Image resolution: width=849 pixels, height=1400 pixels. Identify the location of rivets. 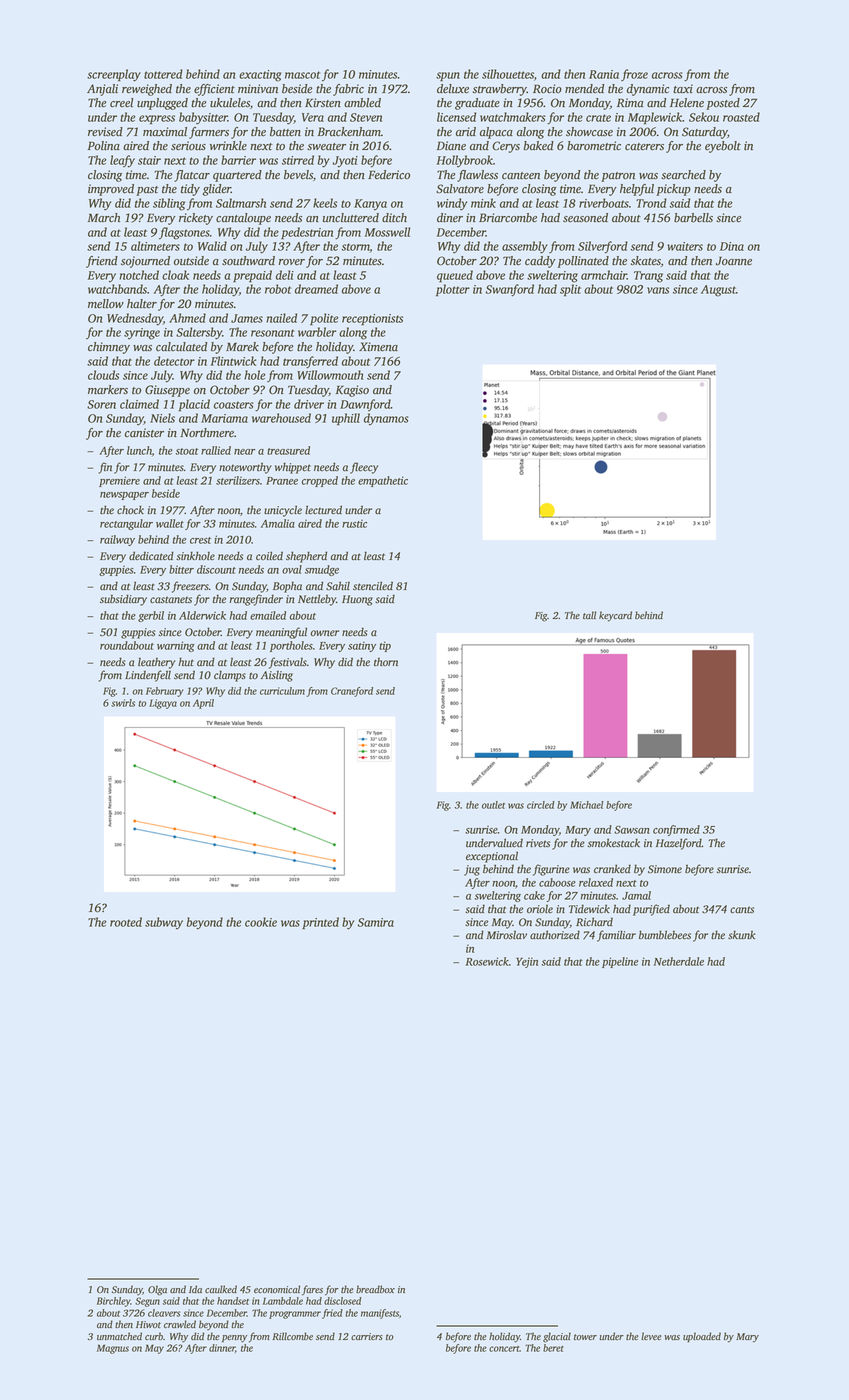
(538, 843).
